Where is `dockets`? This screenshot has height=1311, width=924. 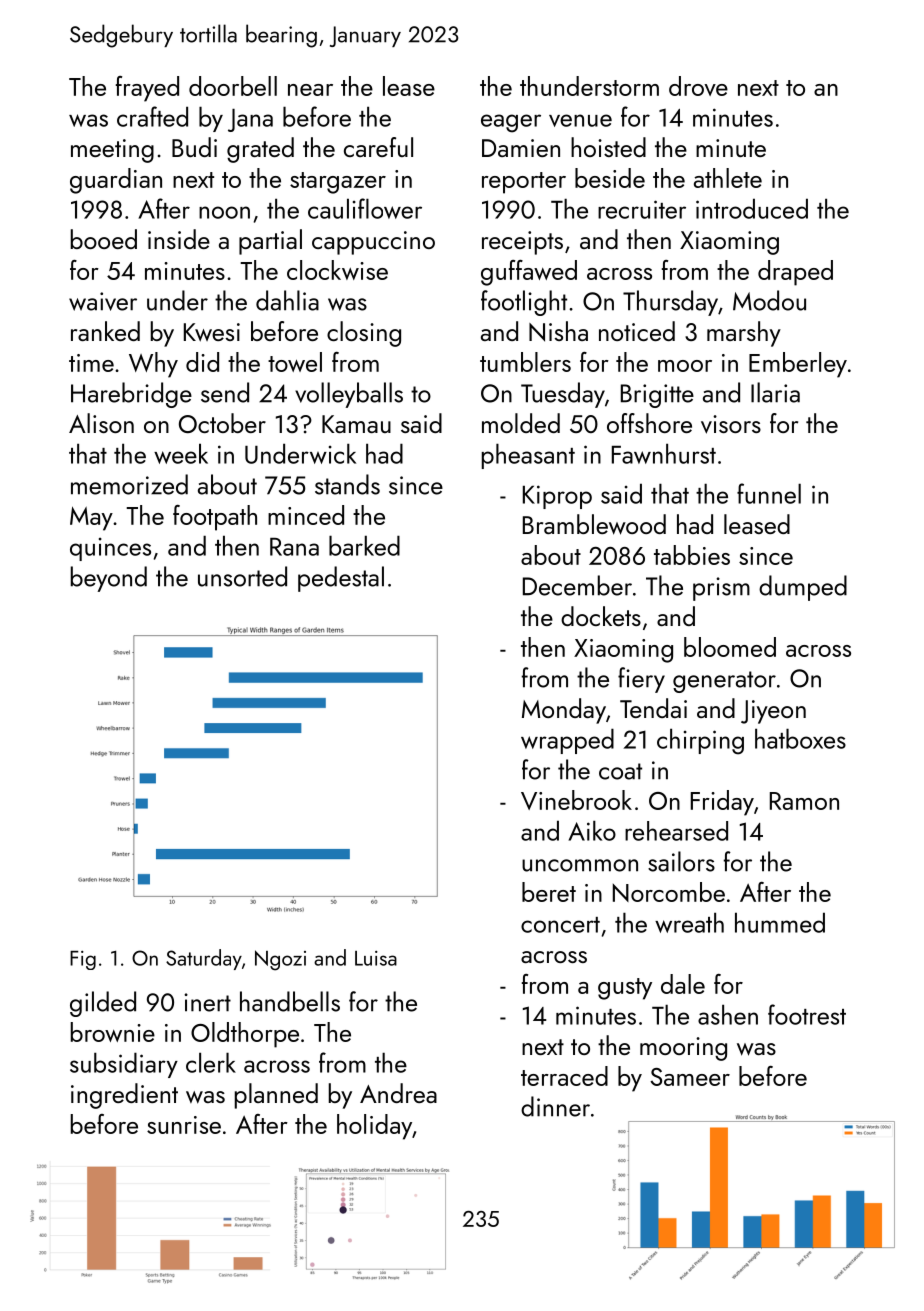 dockets is located at coordinates (601, 616).
